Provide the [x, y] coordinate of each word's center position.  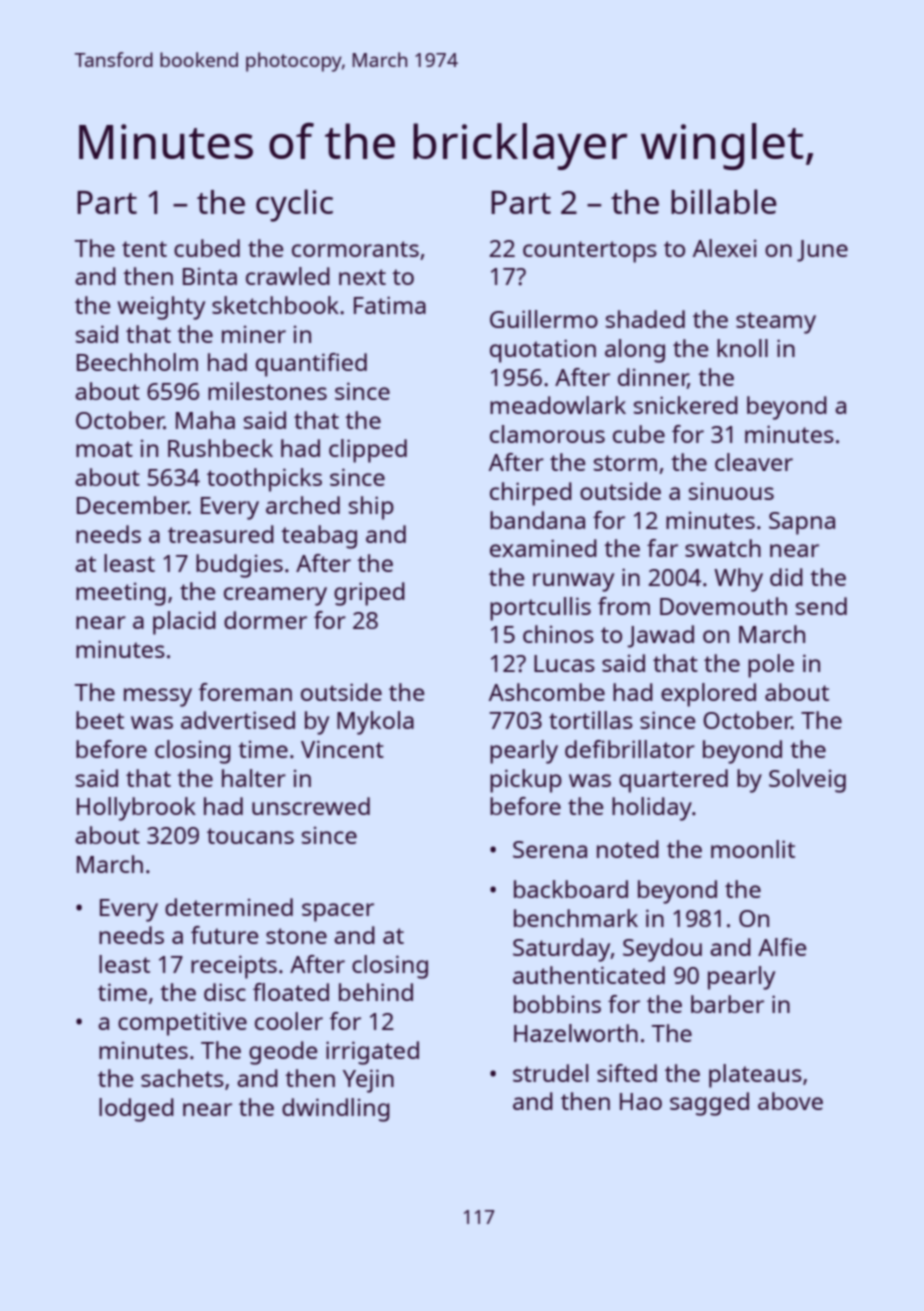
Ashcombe [547, 692]
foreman [245, 692]
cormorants [355, 249]
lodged [136, 1110]
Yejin [368, 1081]
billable [724, 201]
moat [104, 449]
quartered [673, 781]
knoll [742, 348]
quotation [543, 351]
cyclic [294, 205]
